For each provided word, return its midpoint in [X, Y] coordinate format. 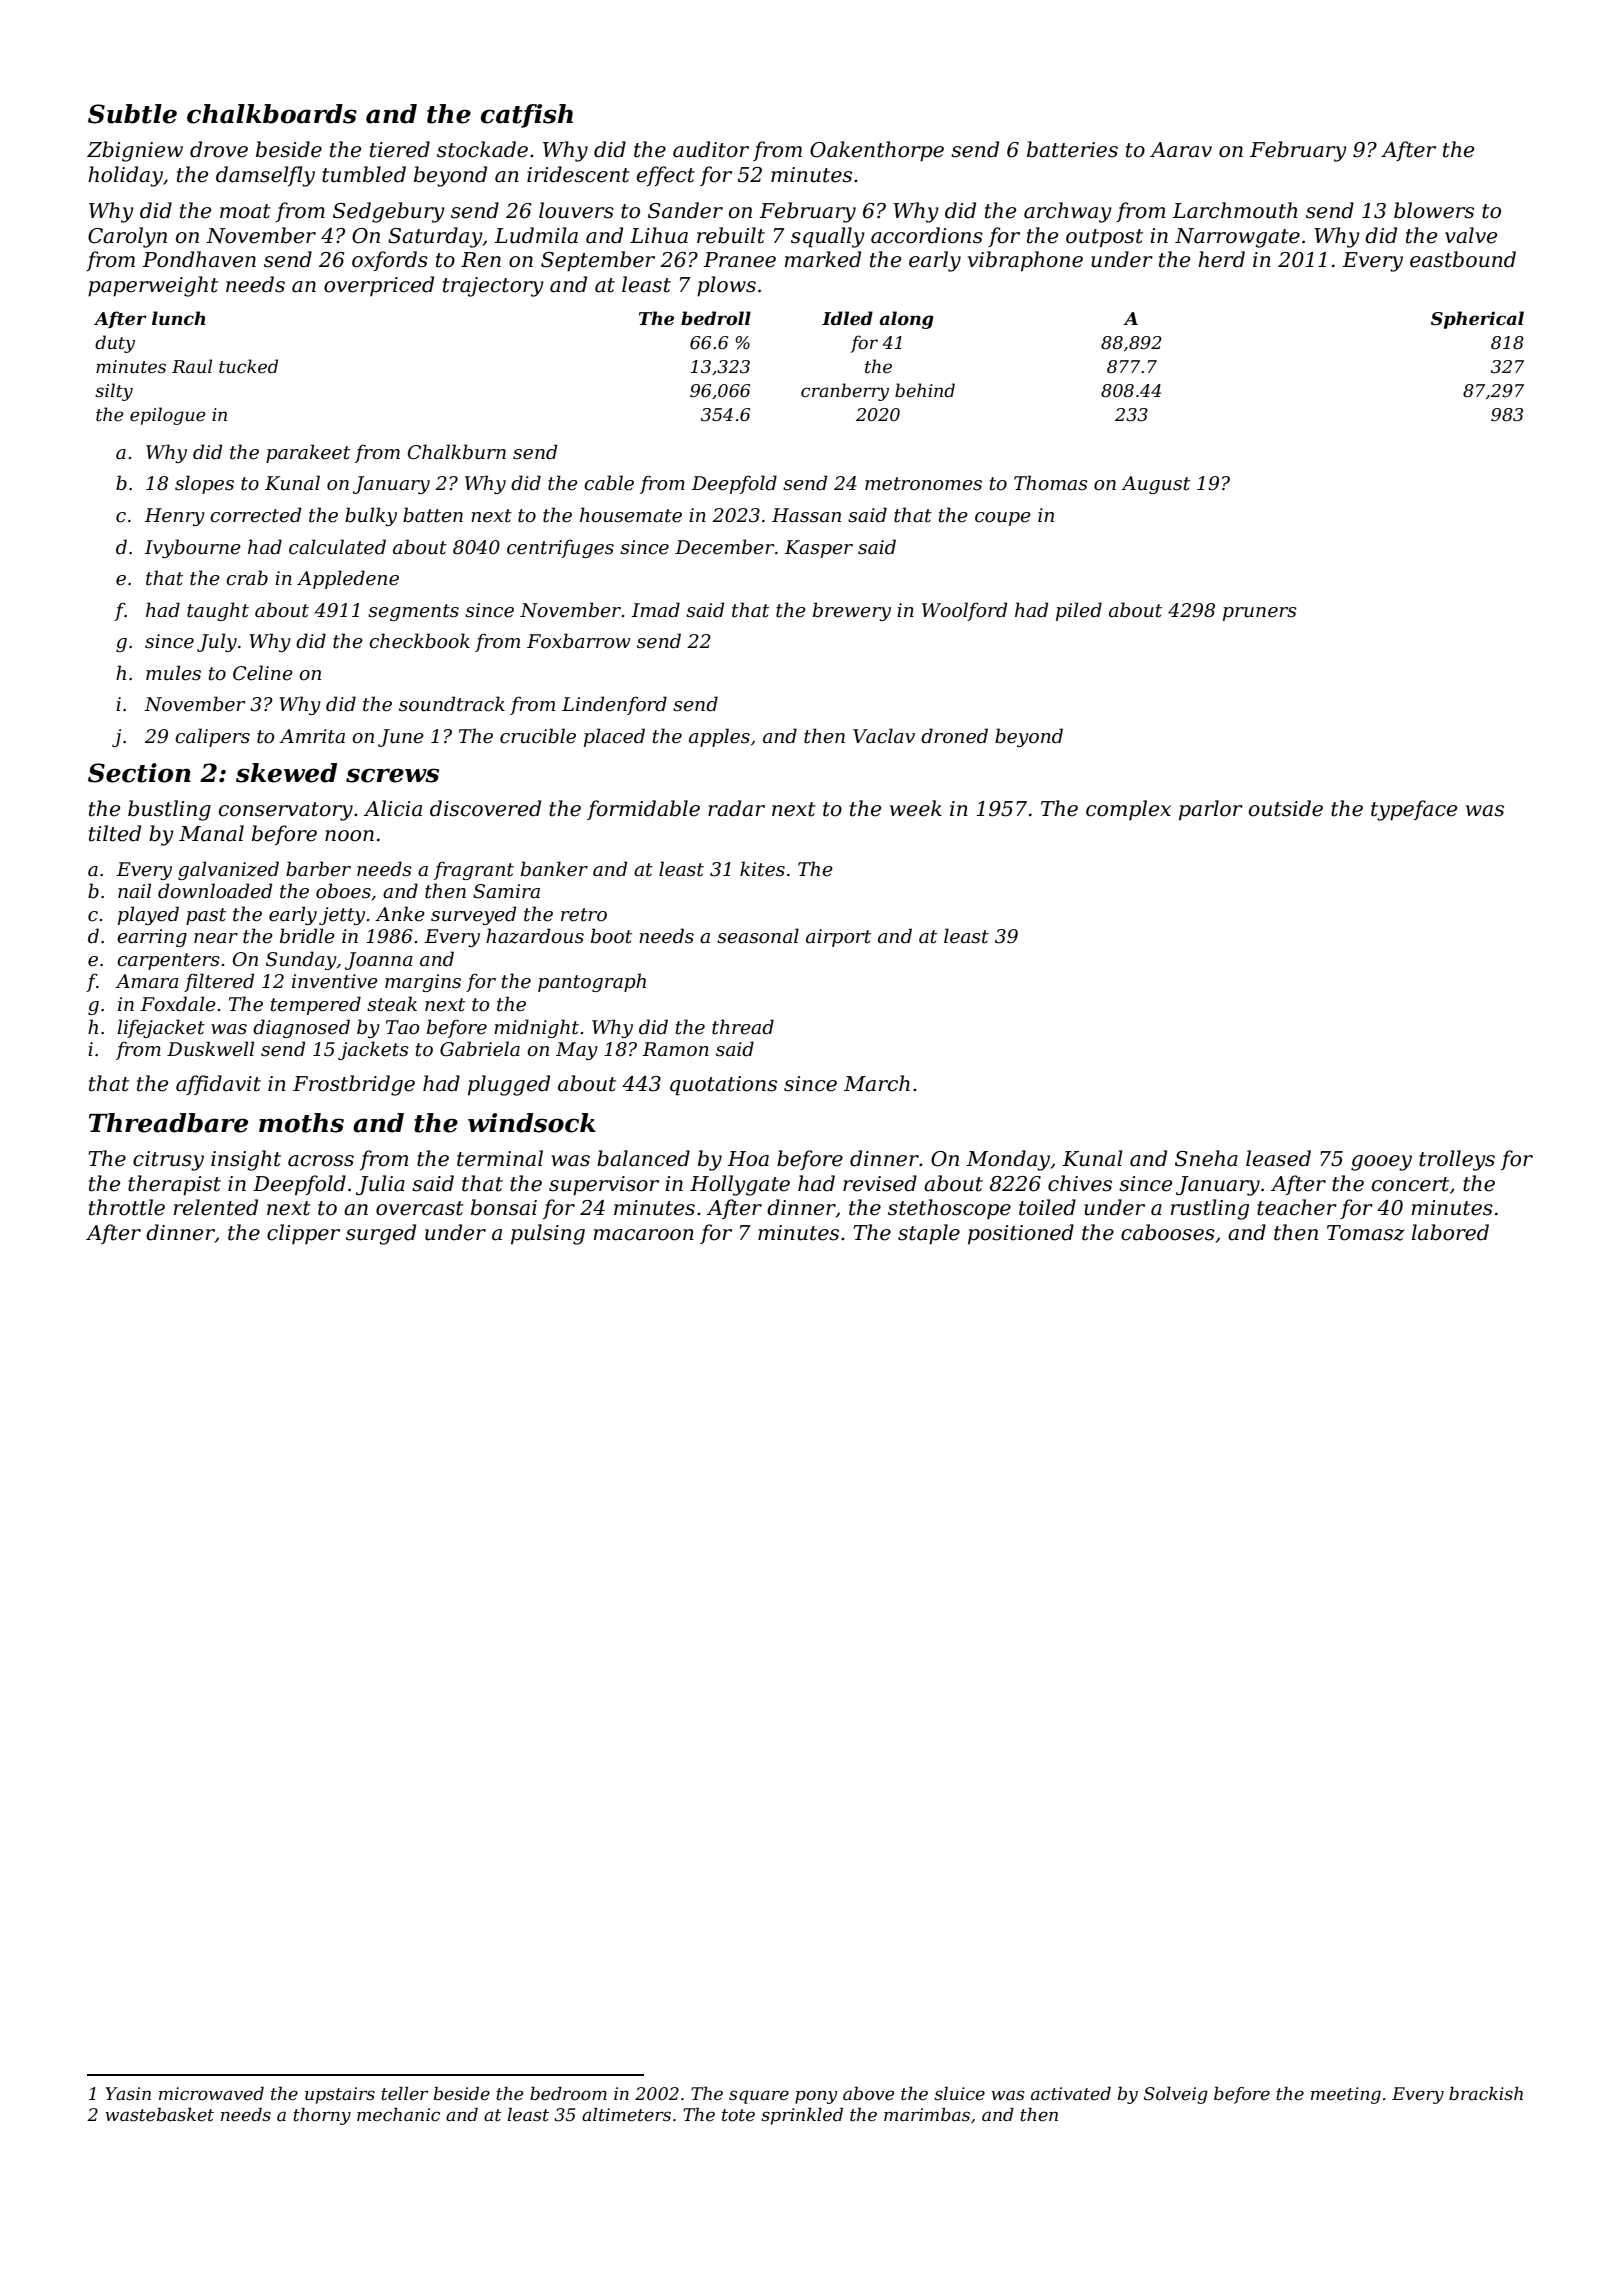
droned [954, 736]
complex [1128, 810]
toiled [1047, 1207]
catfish [527, 116]
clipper [303, 1234]
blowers [1434, 210]
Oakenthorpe [877, 151]
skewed [286, 773]
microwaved [211, 2094]
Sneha [1206, 1158]
